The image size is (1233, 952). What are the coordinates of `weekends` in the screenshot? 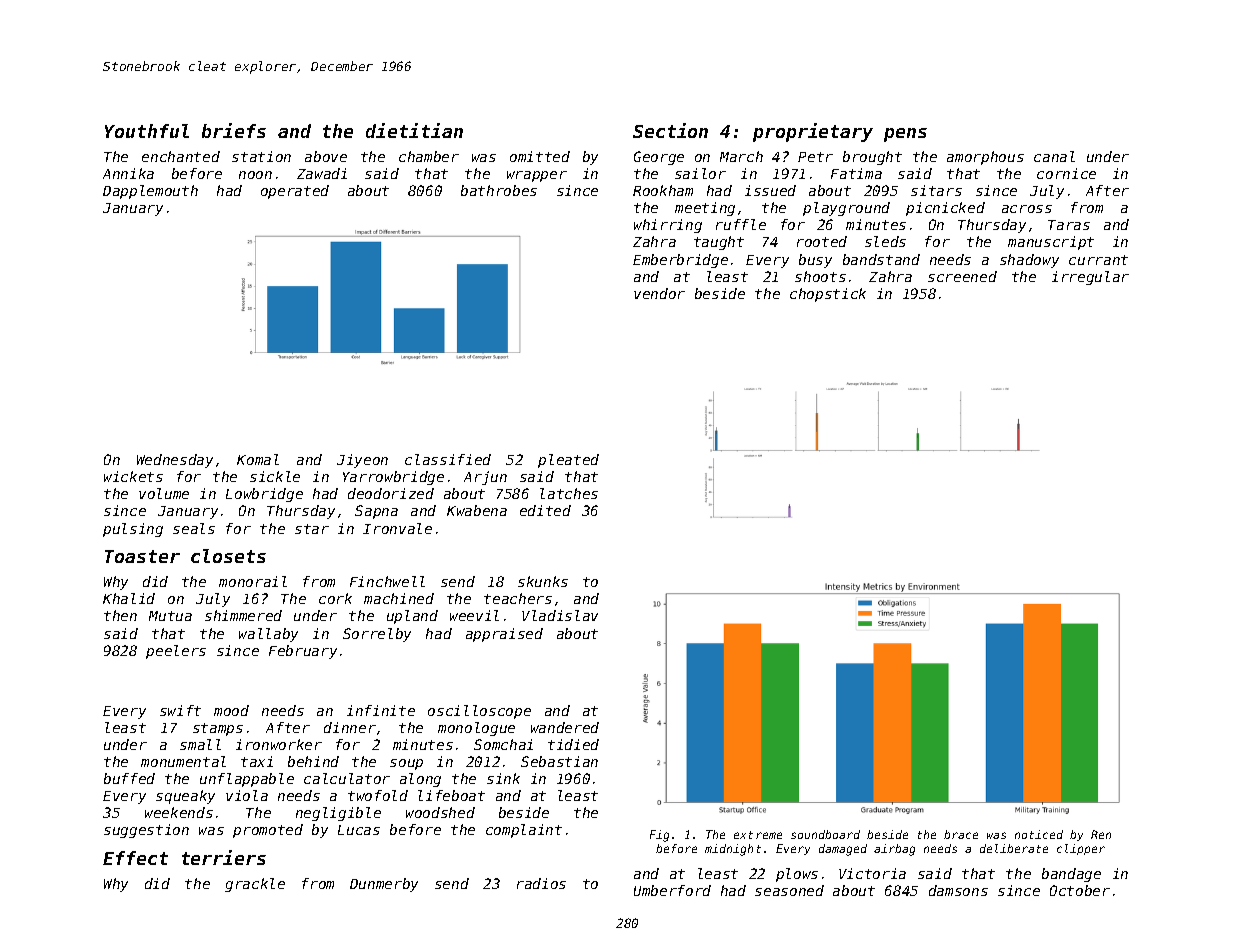 It's located at (179, 812).
